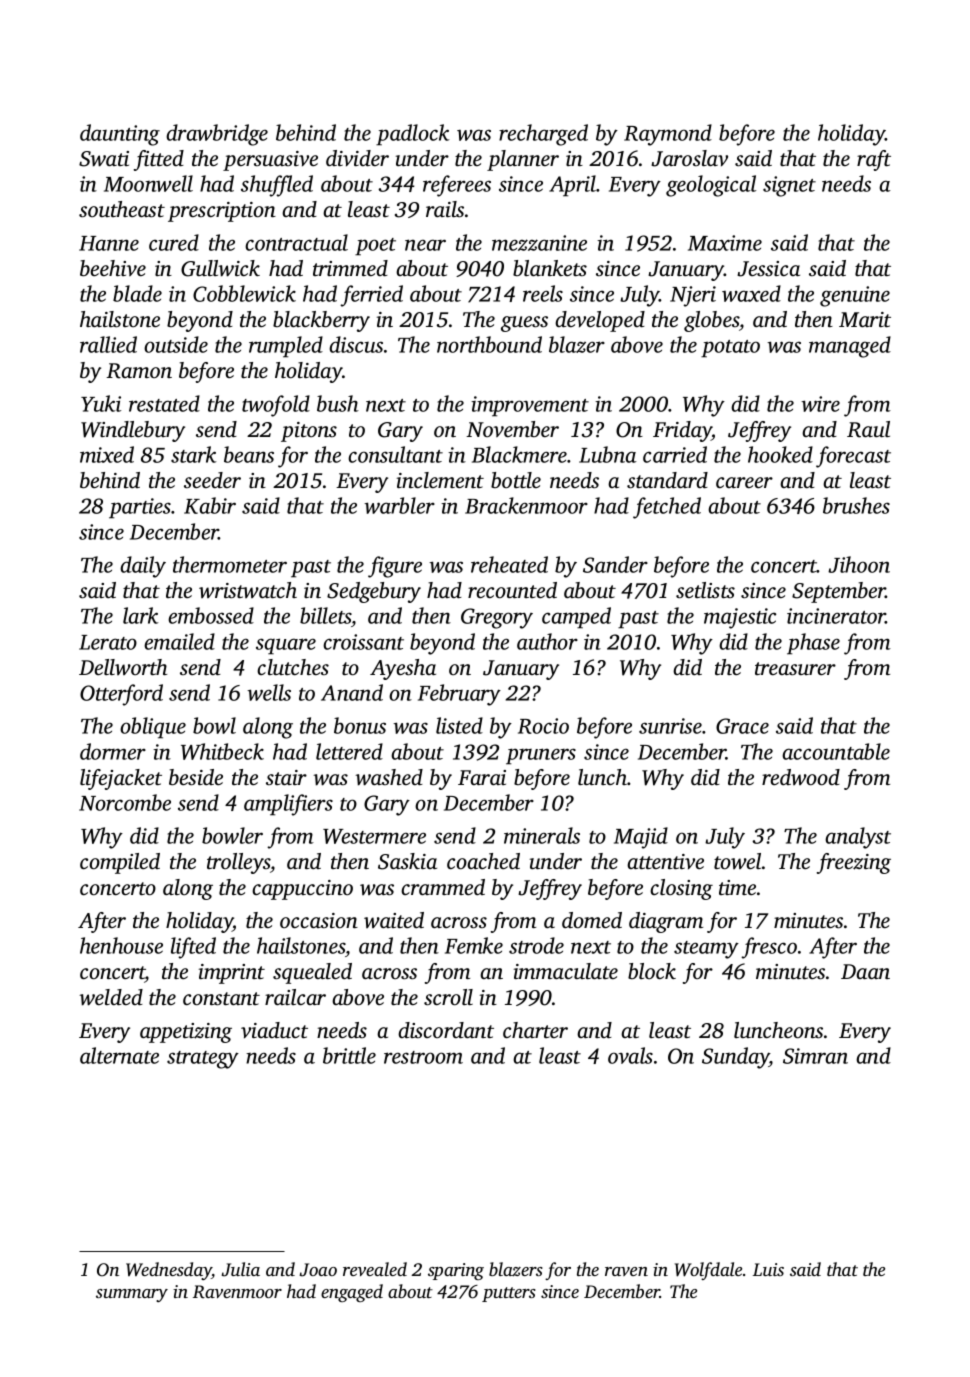  What do you see at coordinates (801, 777) in the screenshot?
I see `redwood` at bounding box center [801, 777].
